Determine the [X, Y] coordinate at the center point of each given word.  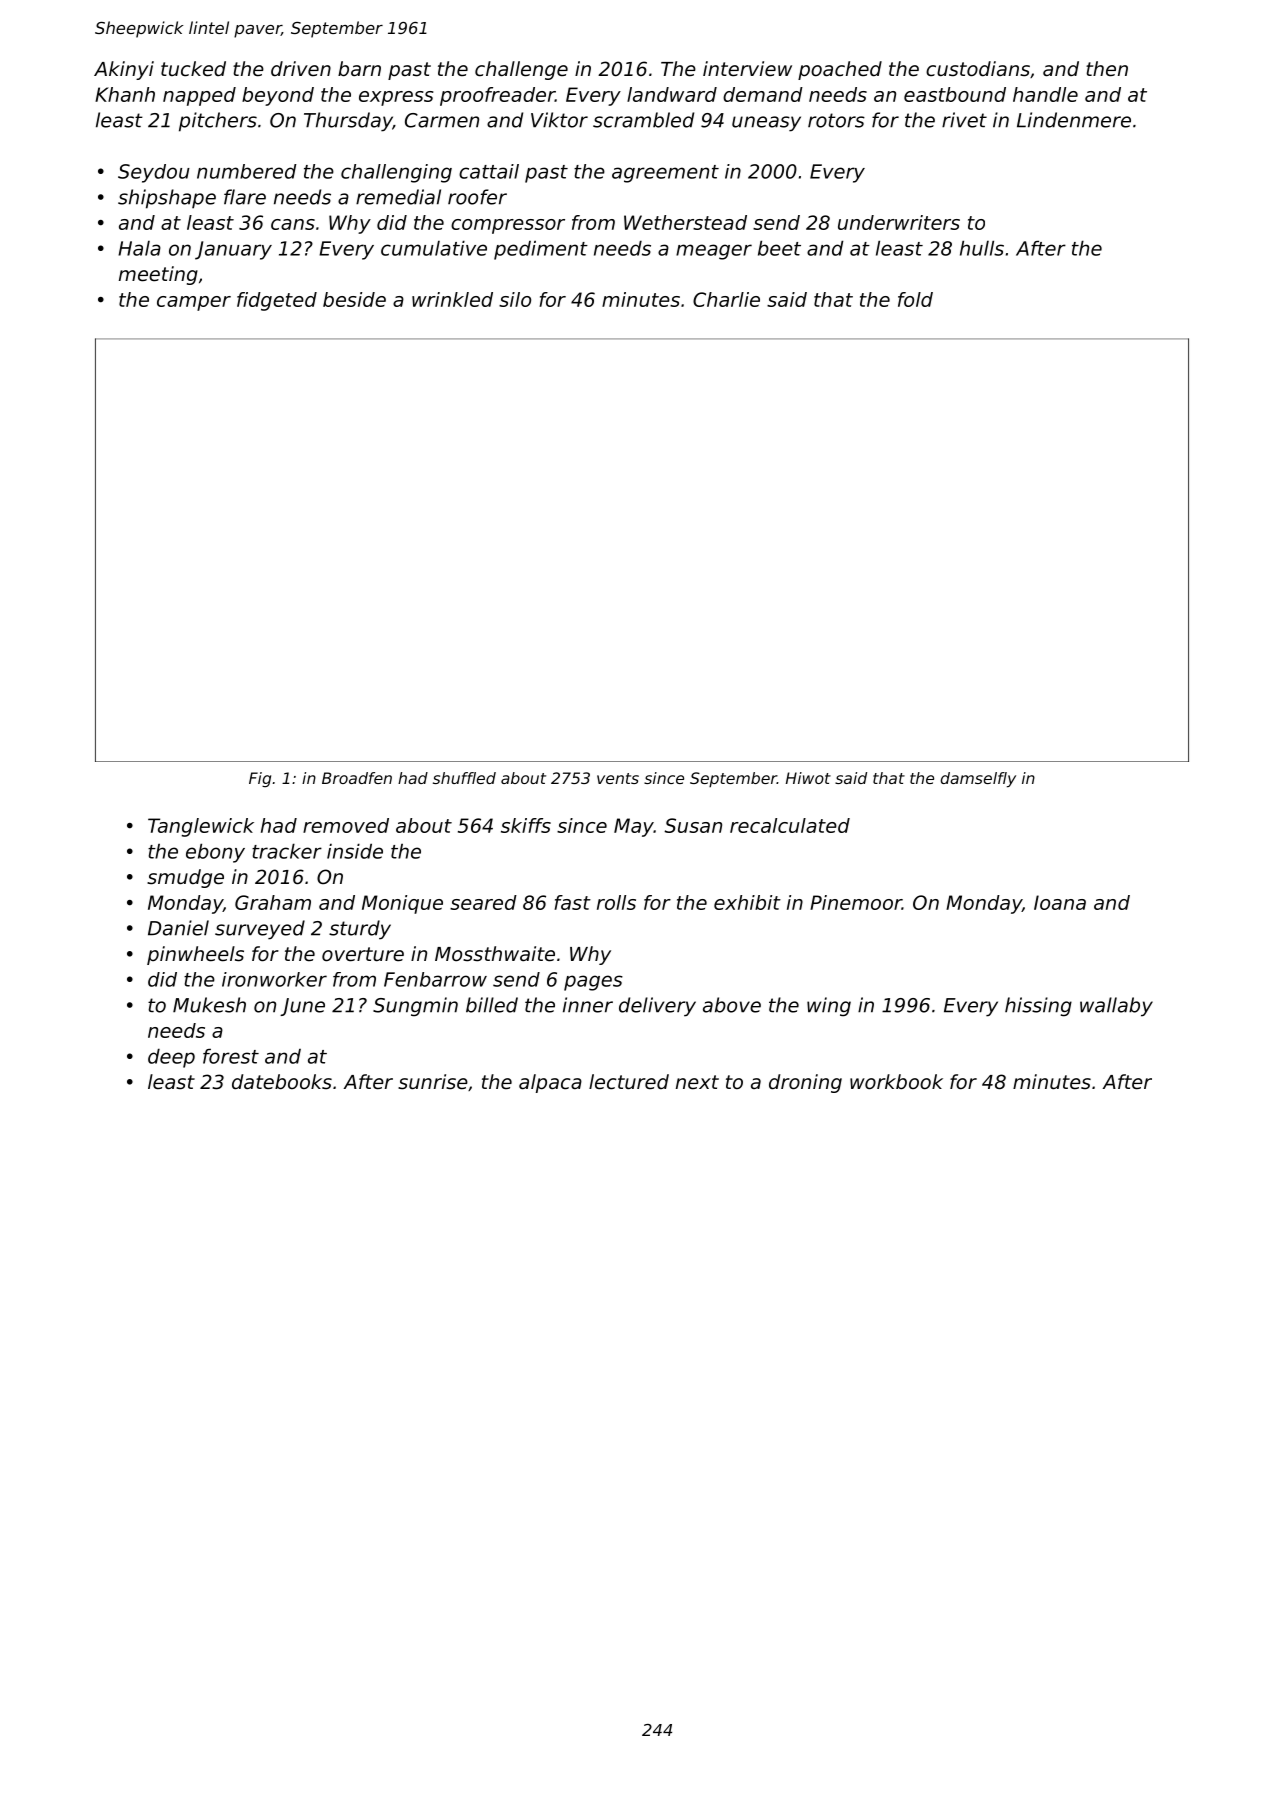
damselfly [978, 780]
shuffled [464, 778]
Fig [260, 779]
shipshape [167, 199]
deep [171, 1058]
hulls [982, 248]
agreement [665, 174]
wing [829, 1007]
